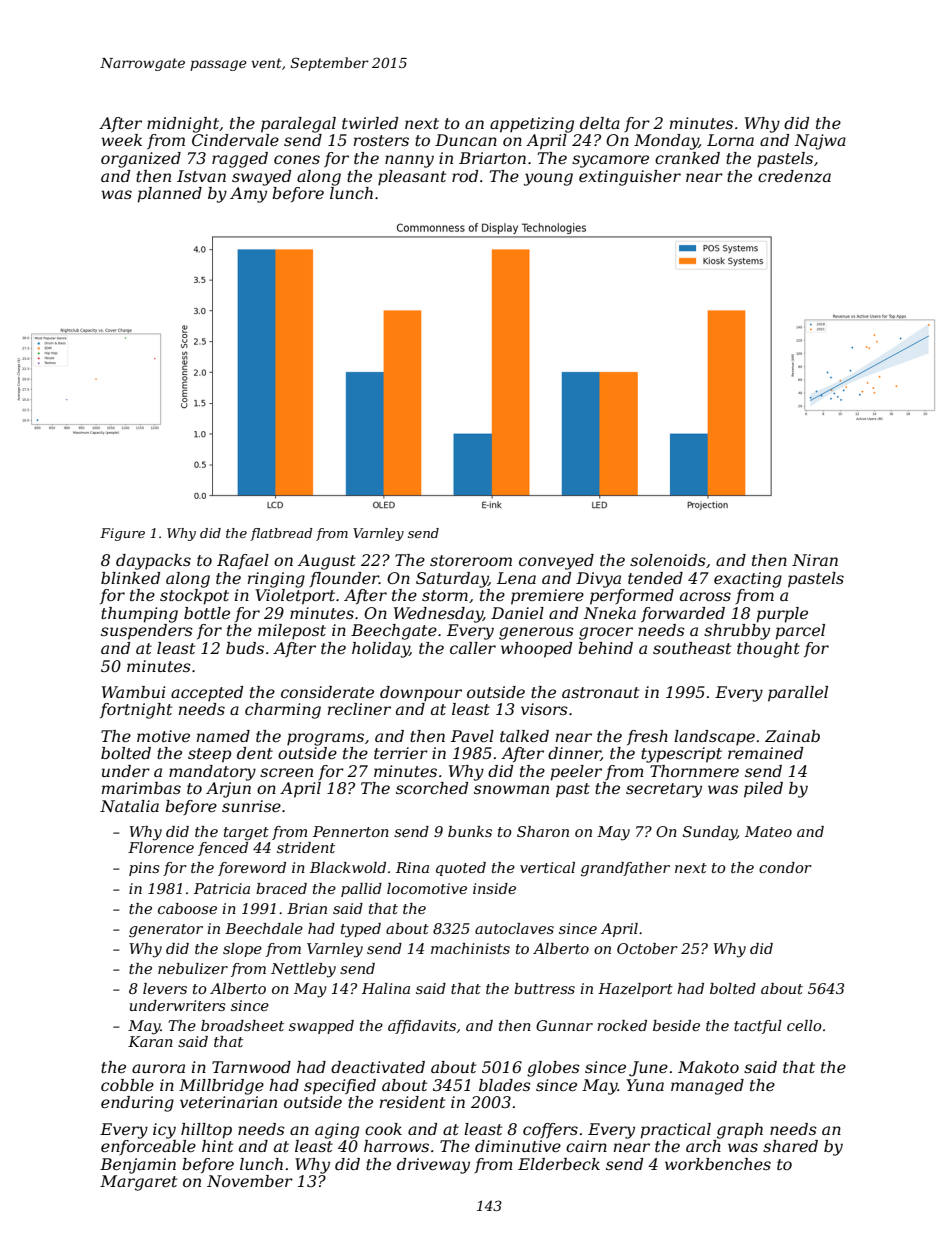  Describe the element at coordinates (748, 580) in the screenshot. I see `exacting` at that location.
